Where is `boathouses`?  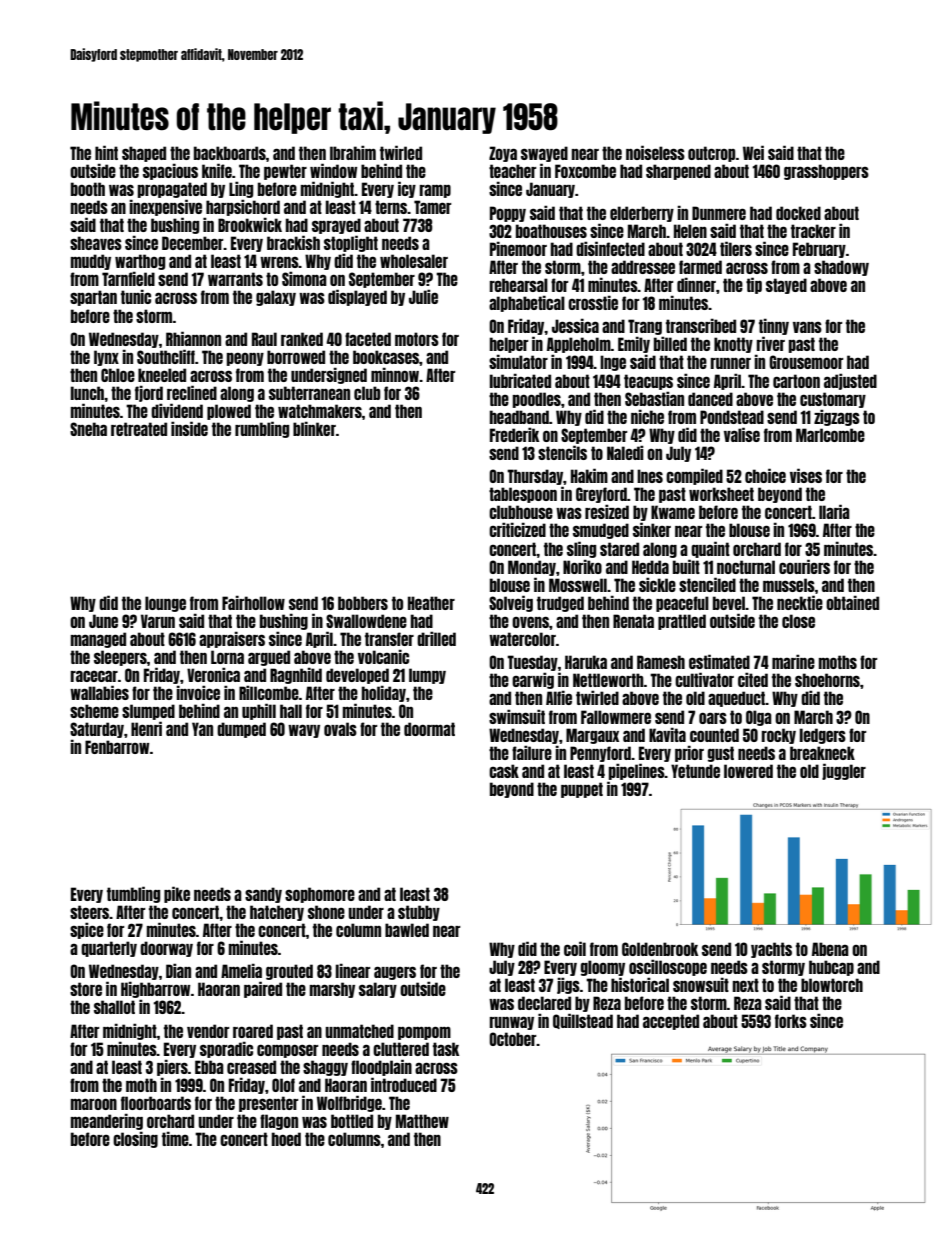
boathouses is located at coordinates (551, 231).
